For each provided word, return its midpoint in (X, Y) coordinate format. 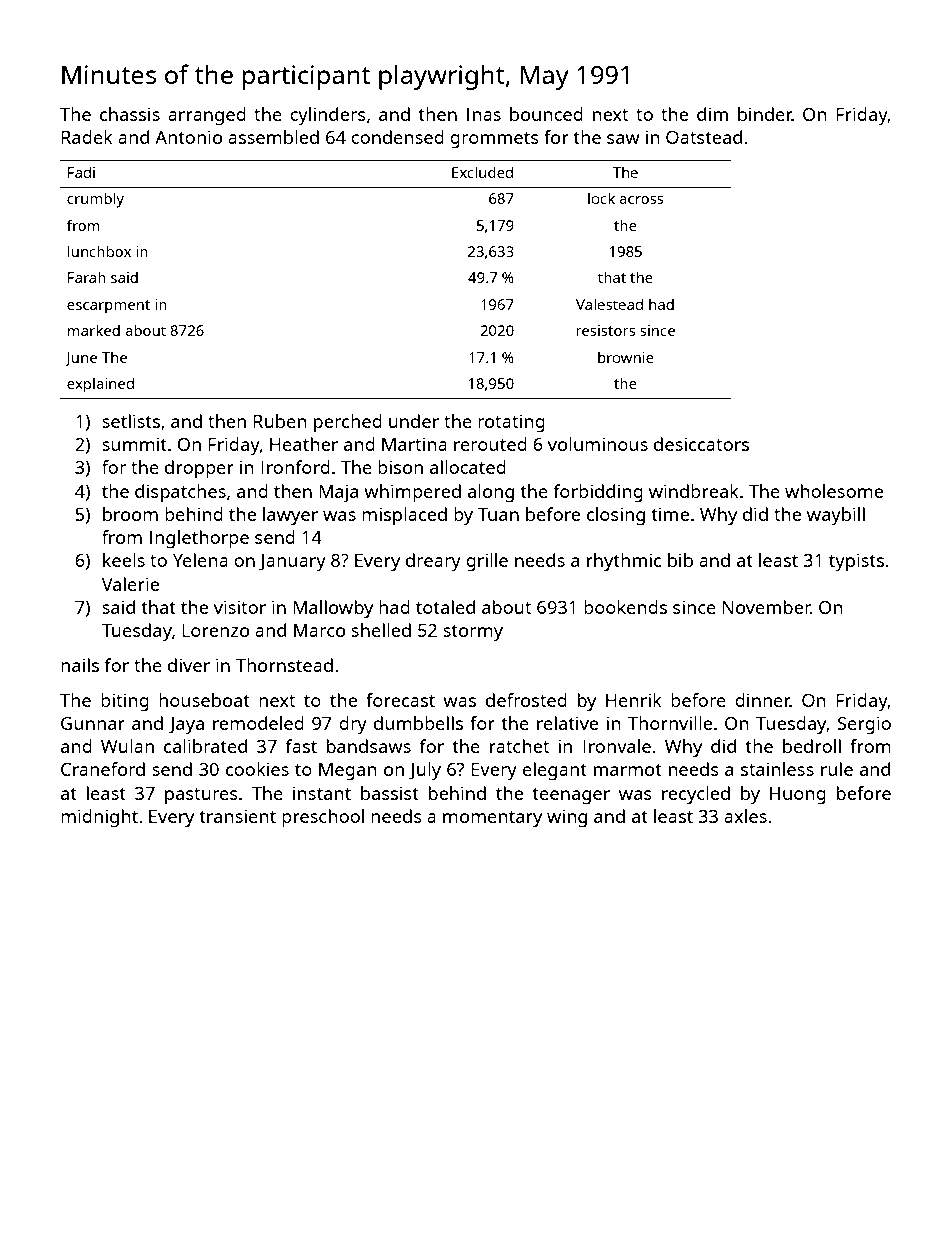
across (641, 200)
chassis (130, 114)
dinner (762, 700)
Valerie (130, 584)
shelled (381, 630)
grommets (494, 140)
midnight (99, 818)
